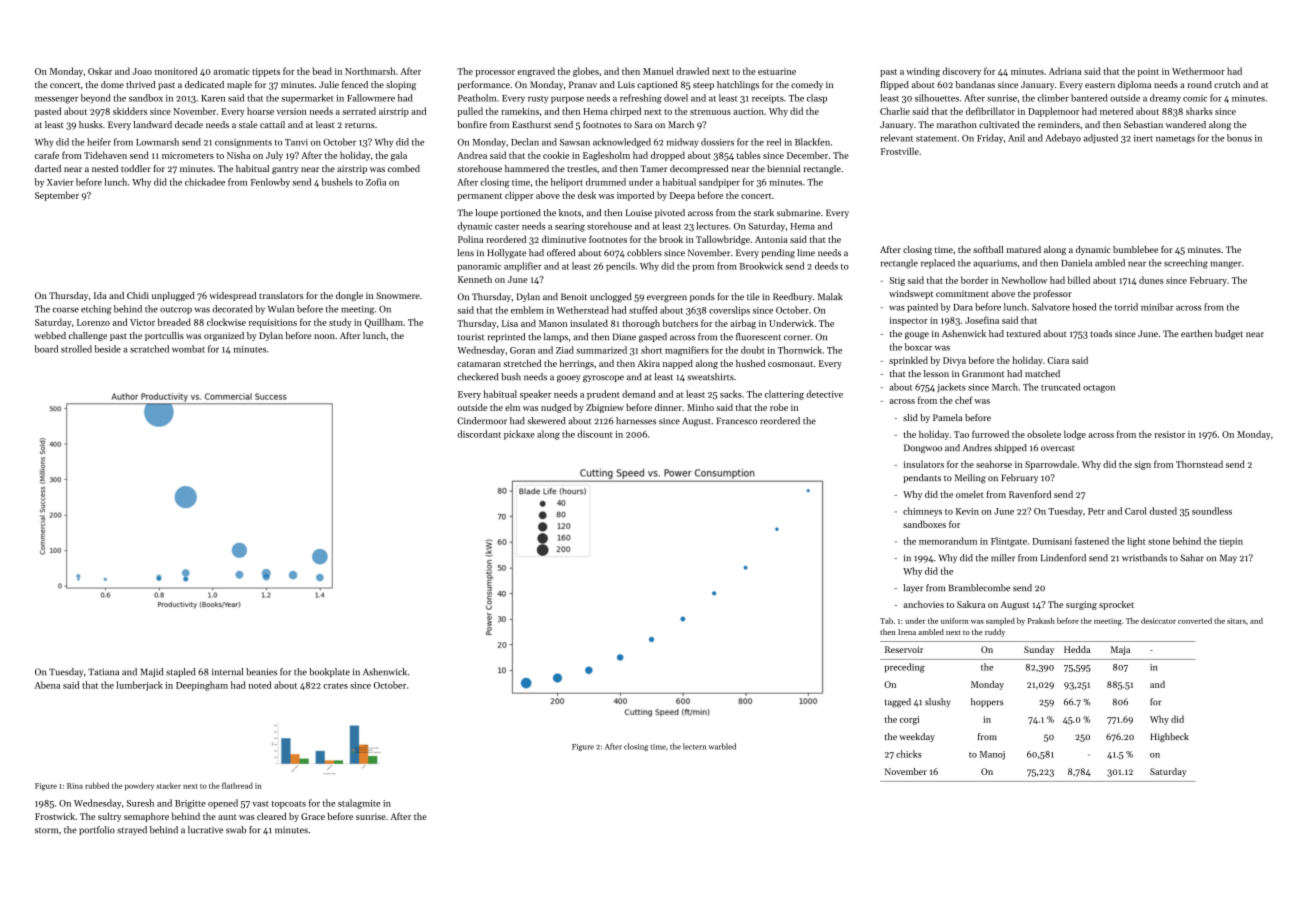  What do you see at coordinates (46, 831) in the document?
I see `storm` at bounding box center [46, 831].
